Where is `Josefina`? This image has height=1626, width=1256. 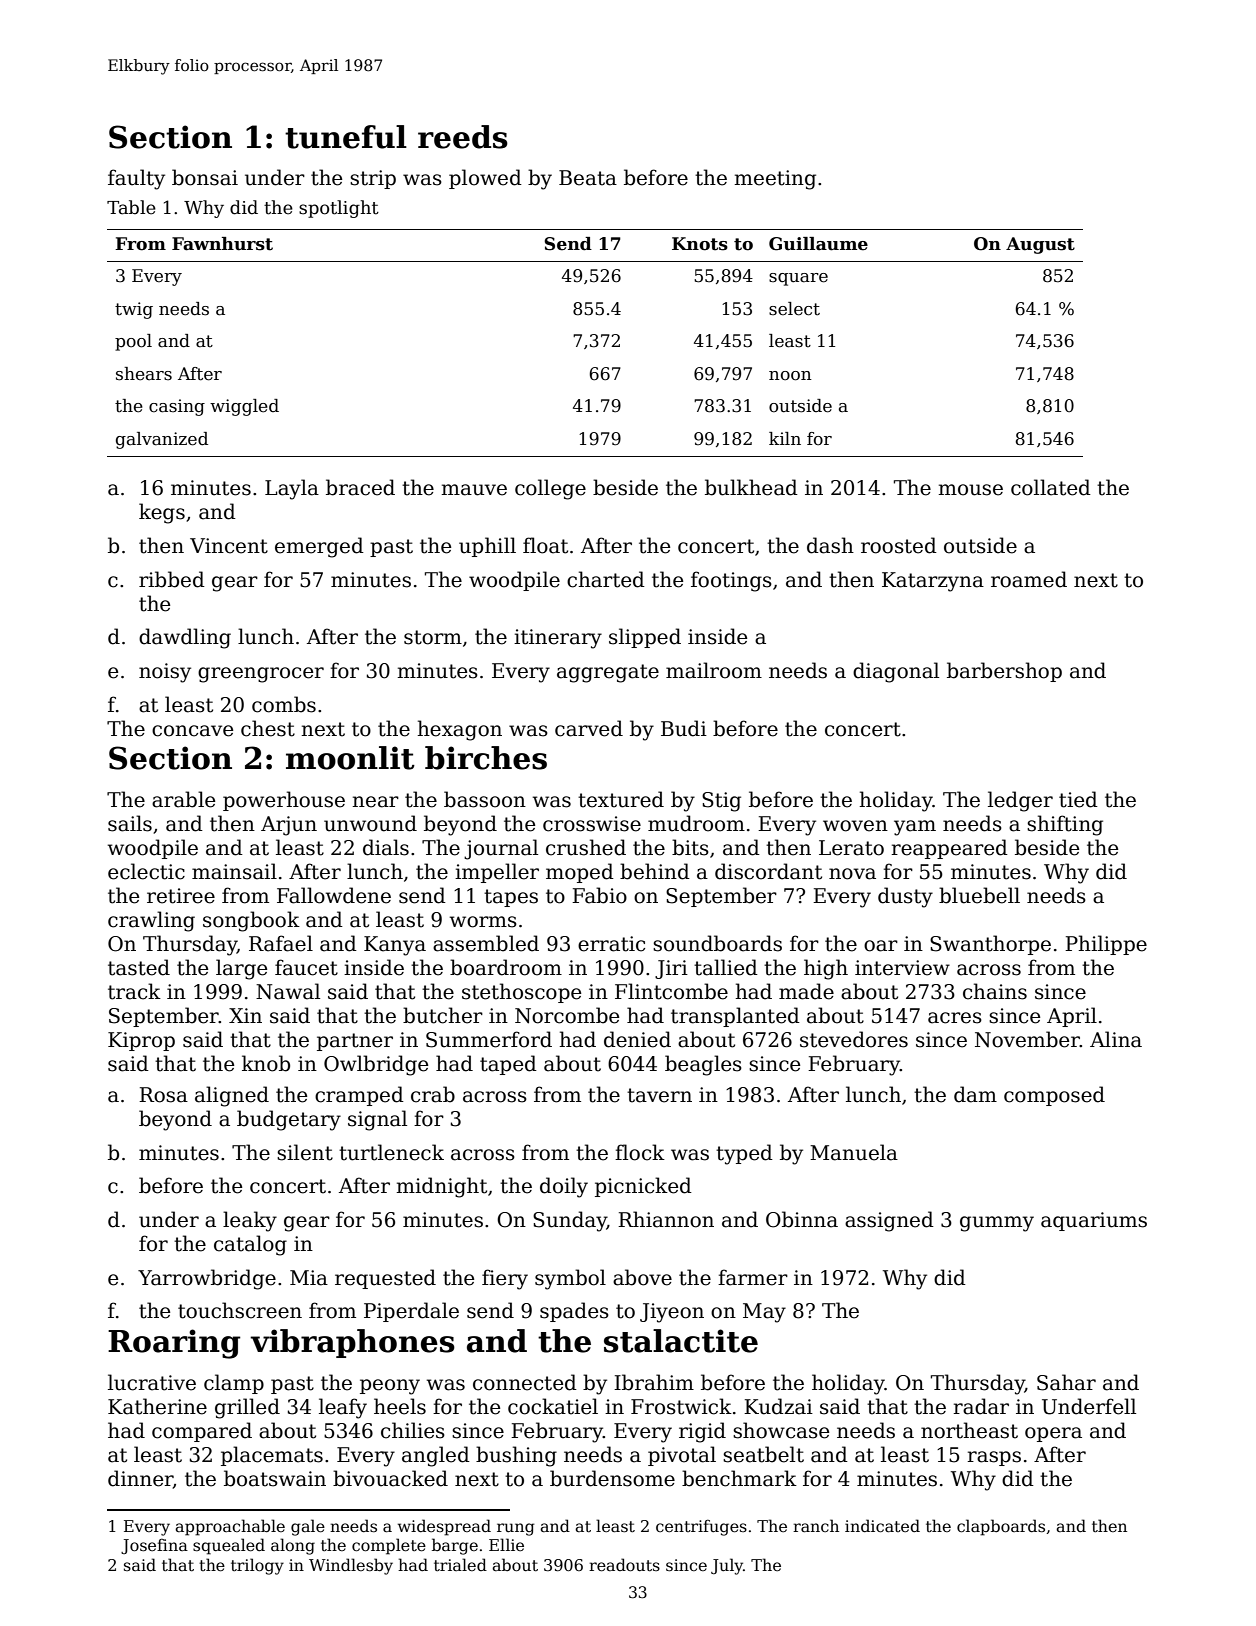
Josefina is located at coordinates (154, 1546).
